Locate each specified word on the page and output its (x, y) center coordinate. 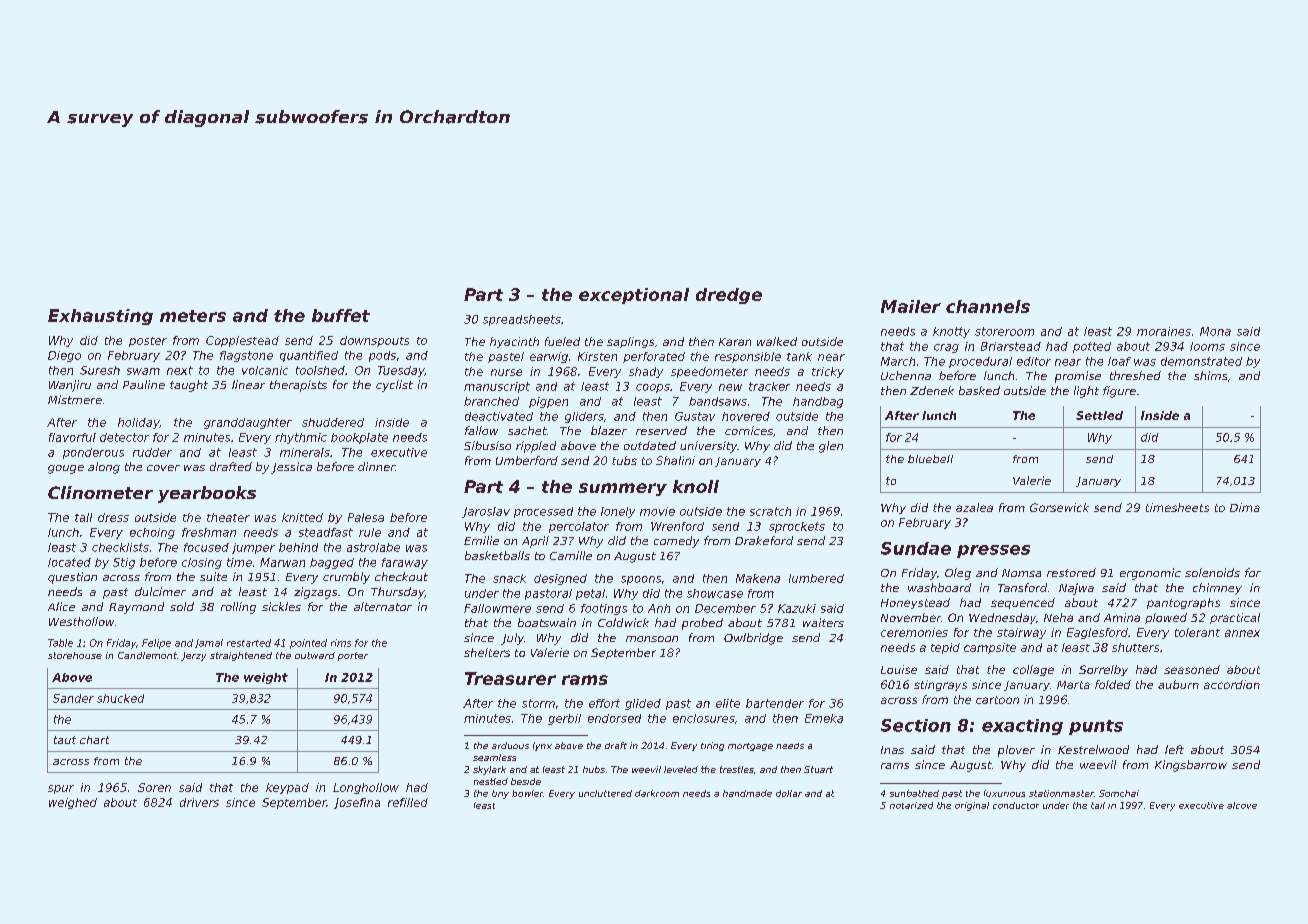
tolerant (1197, 632)
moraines (1164, 331)
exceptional (634, 296)
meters (193, 316)
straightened (241, 656)
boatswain (547, 622)
